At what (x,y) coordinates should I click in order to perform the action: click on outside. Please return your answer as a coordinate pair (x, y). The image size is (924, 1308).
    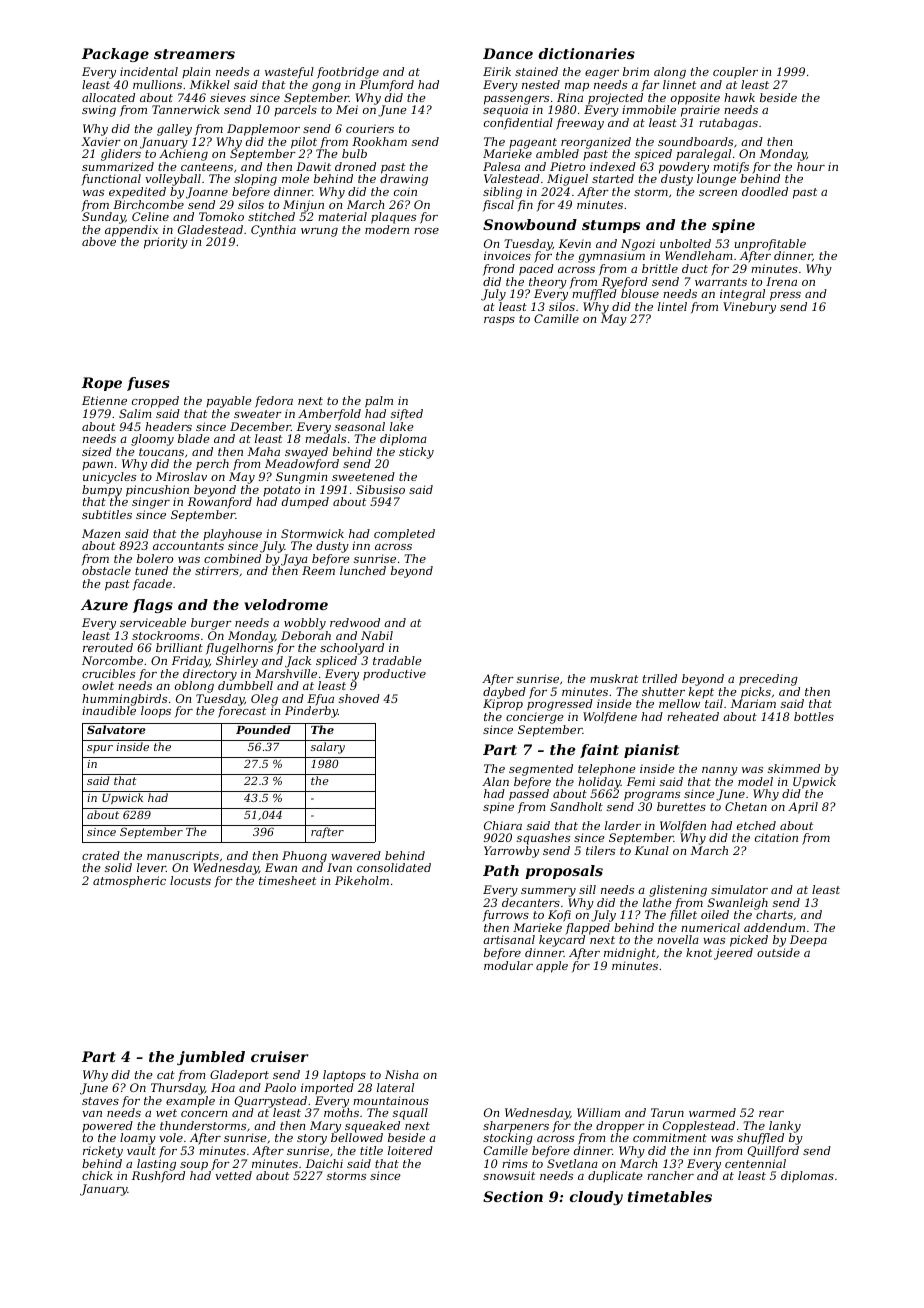
    Looking at the image, I should click on (778, 952).
